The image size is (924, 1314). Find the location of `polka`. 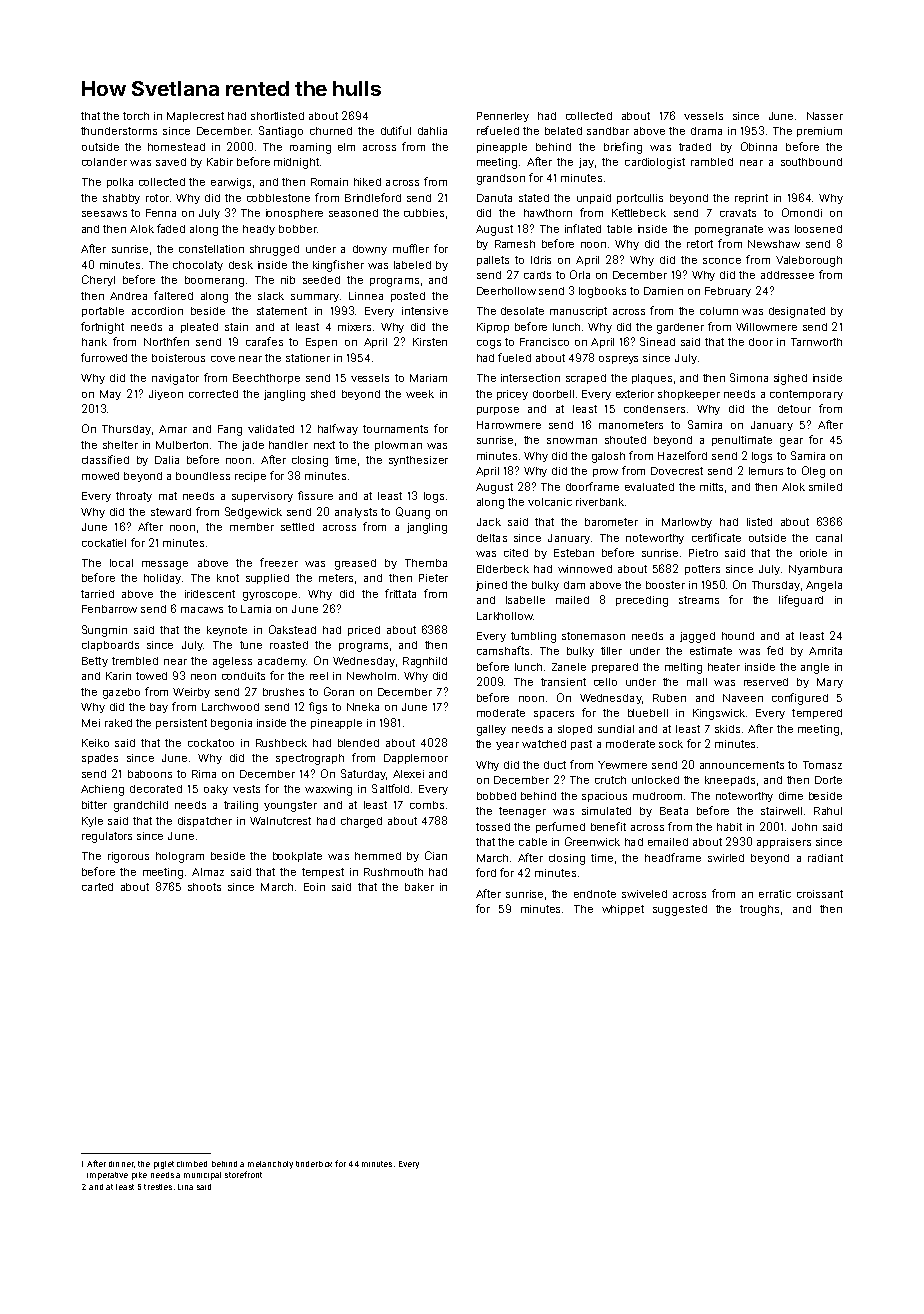

polka is located at coordinates (120, 183).
